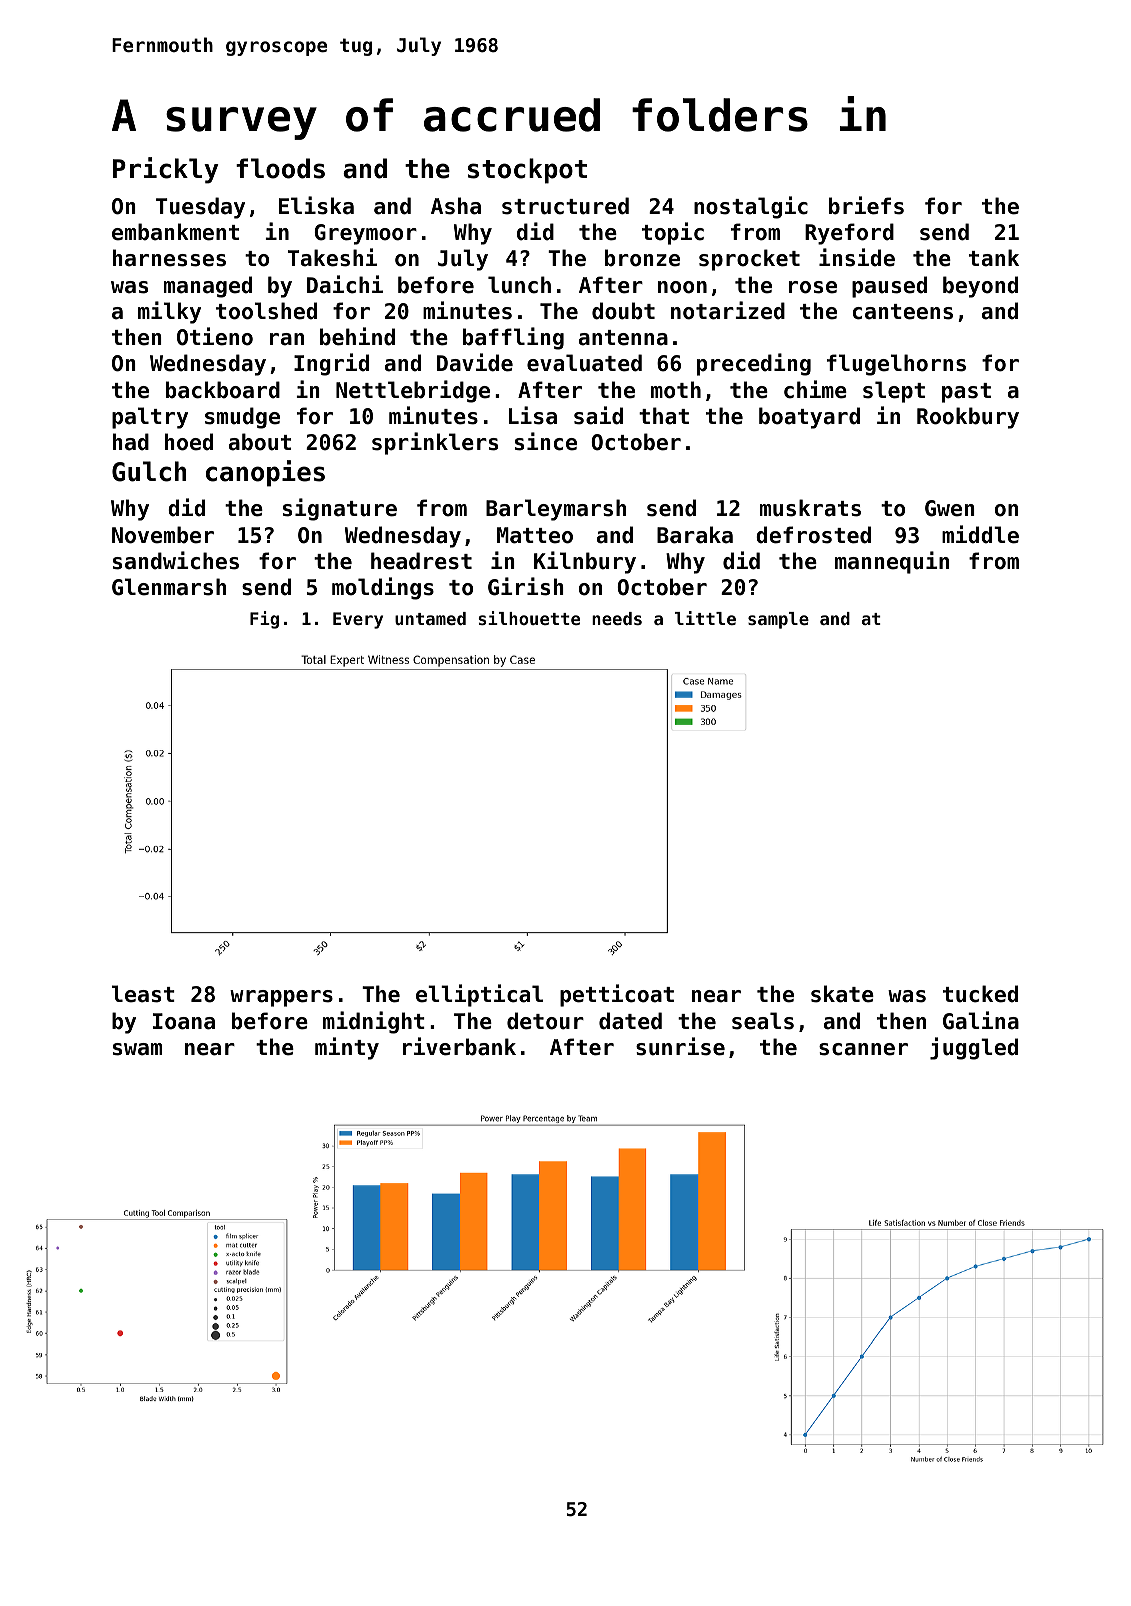 The width and height of the page is (1131, 1606). I want to click on juggled, so click(974, 1048).
